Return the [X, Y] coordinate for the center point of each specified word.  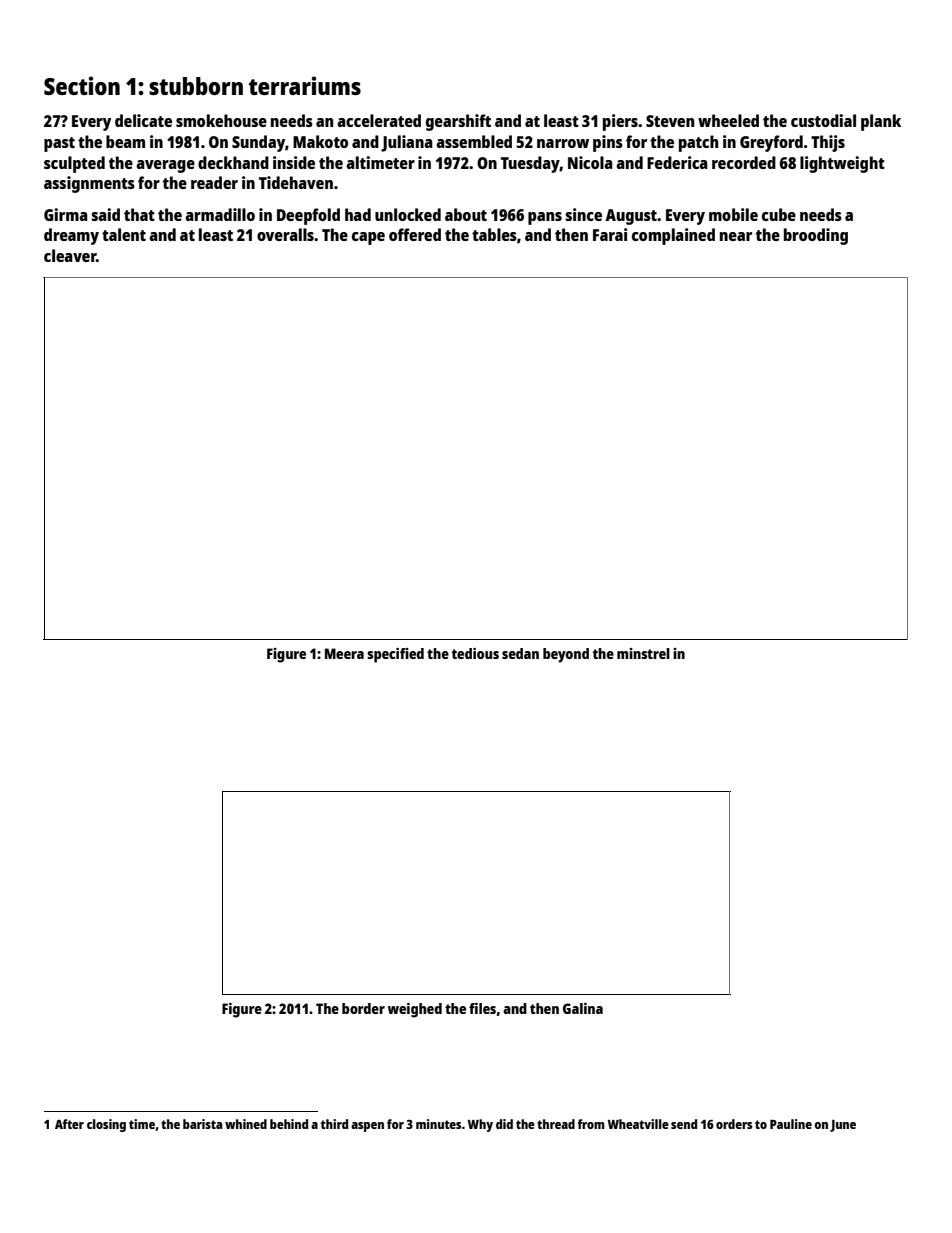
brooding [816, 236]
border [363, 1008]
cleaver [70, 255]
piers [620, 122]
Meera [344, 653]
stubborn [196, 86]
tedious [475, 653]
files [482, 1008]
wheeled [728, 120]
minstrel [643, 653]
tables [494, 234]
